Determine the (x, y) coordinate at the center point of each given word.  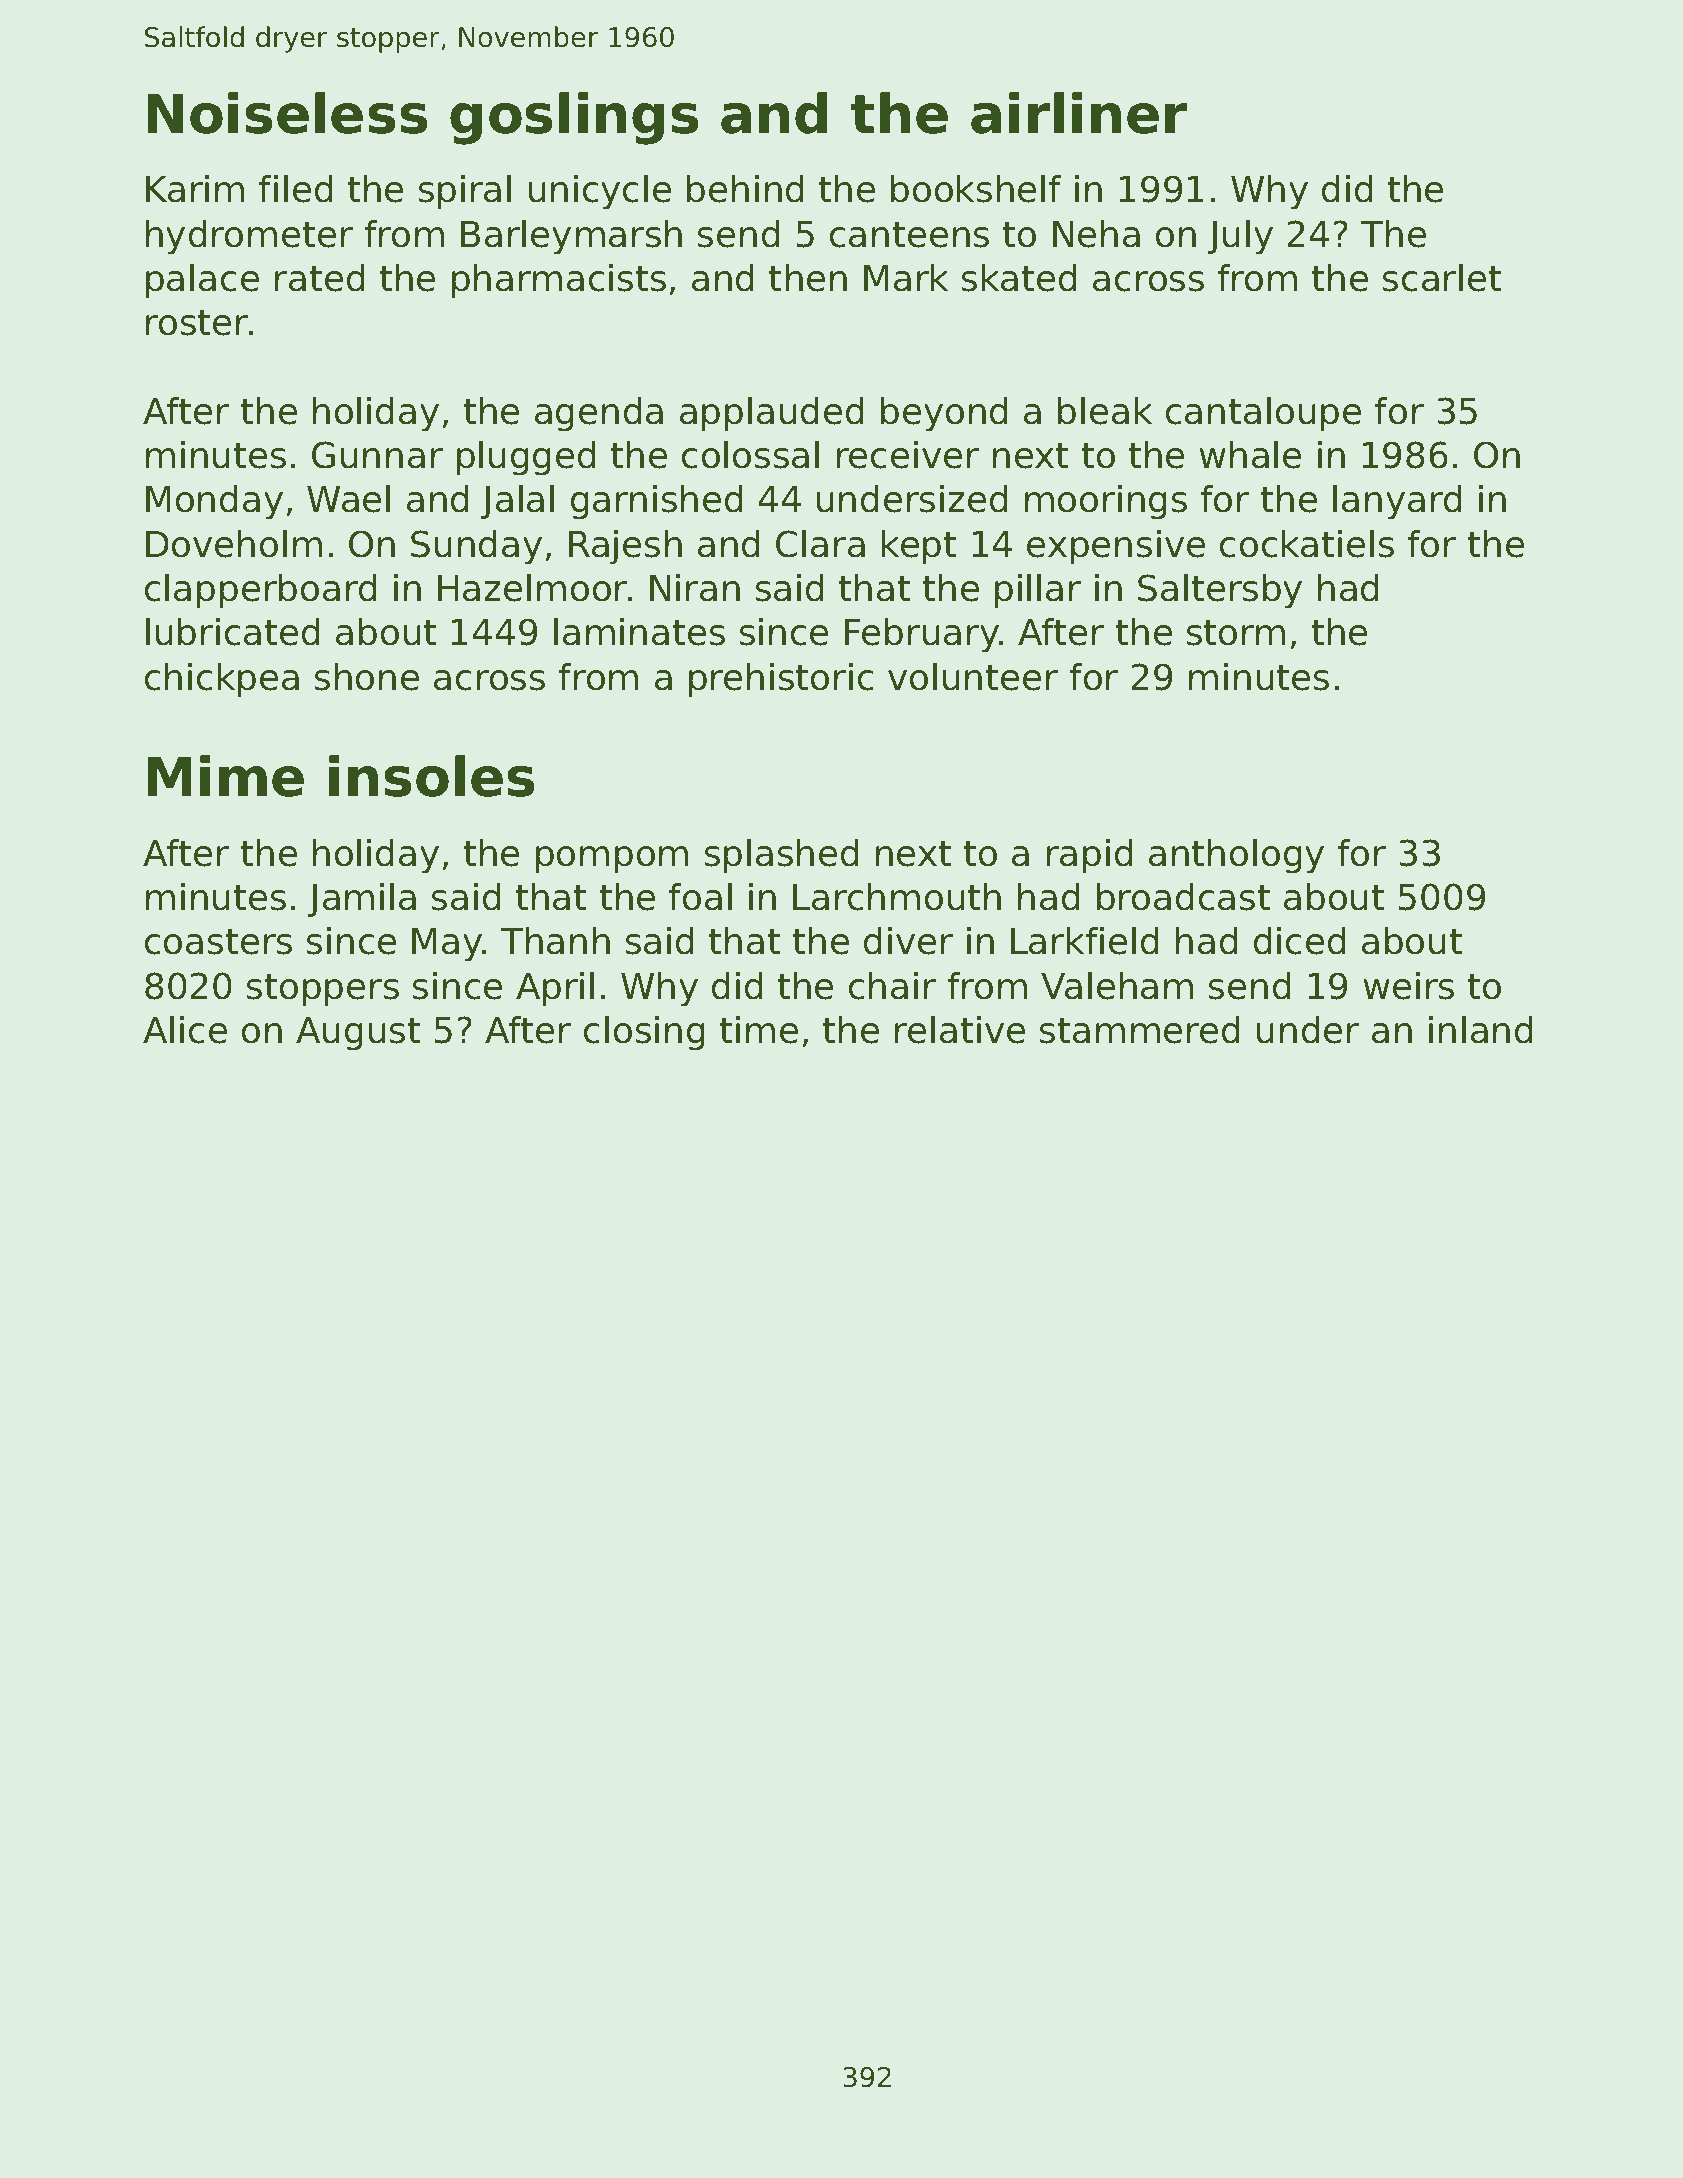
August (358, 1034)
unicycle (600, 192)
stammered (1140, 1030)
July (1240, 237)
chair (892, 986)
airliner (1079, 113)
